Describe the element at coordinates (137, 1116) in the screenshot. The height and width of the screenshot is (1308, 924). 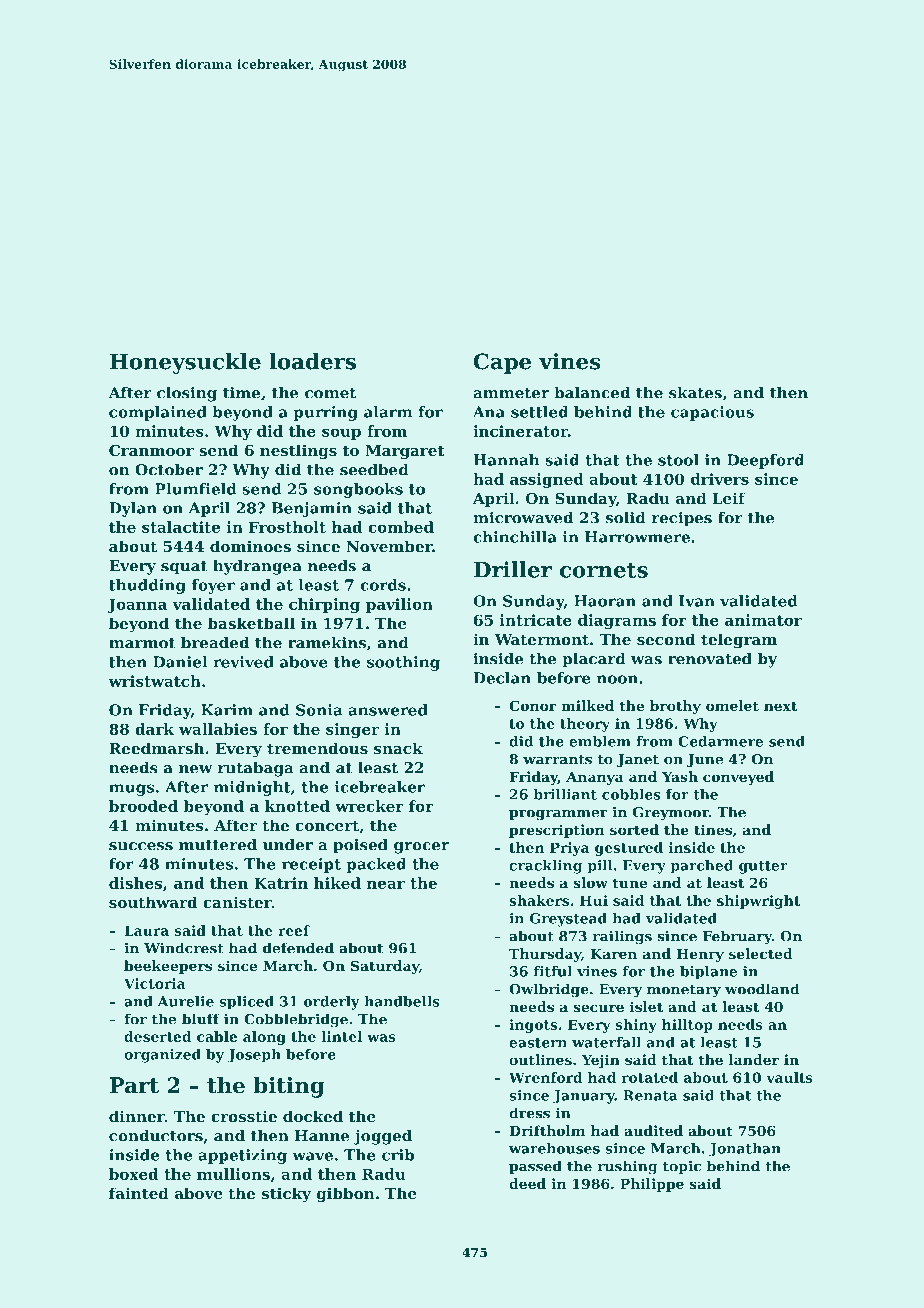
I see `dinner` at that location.
